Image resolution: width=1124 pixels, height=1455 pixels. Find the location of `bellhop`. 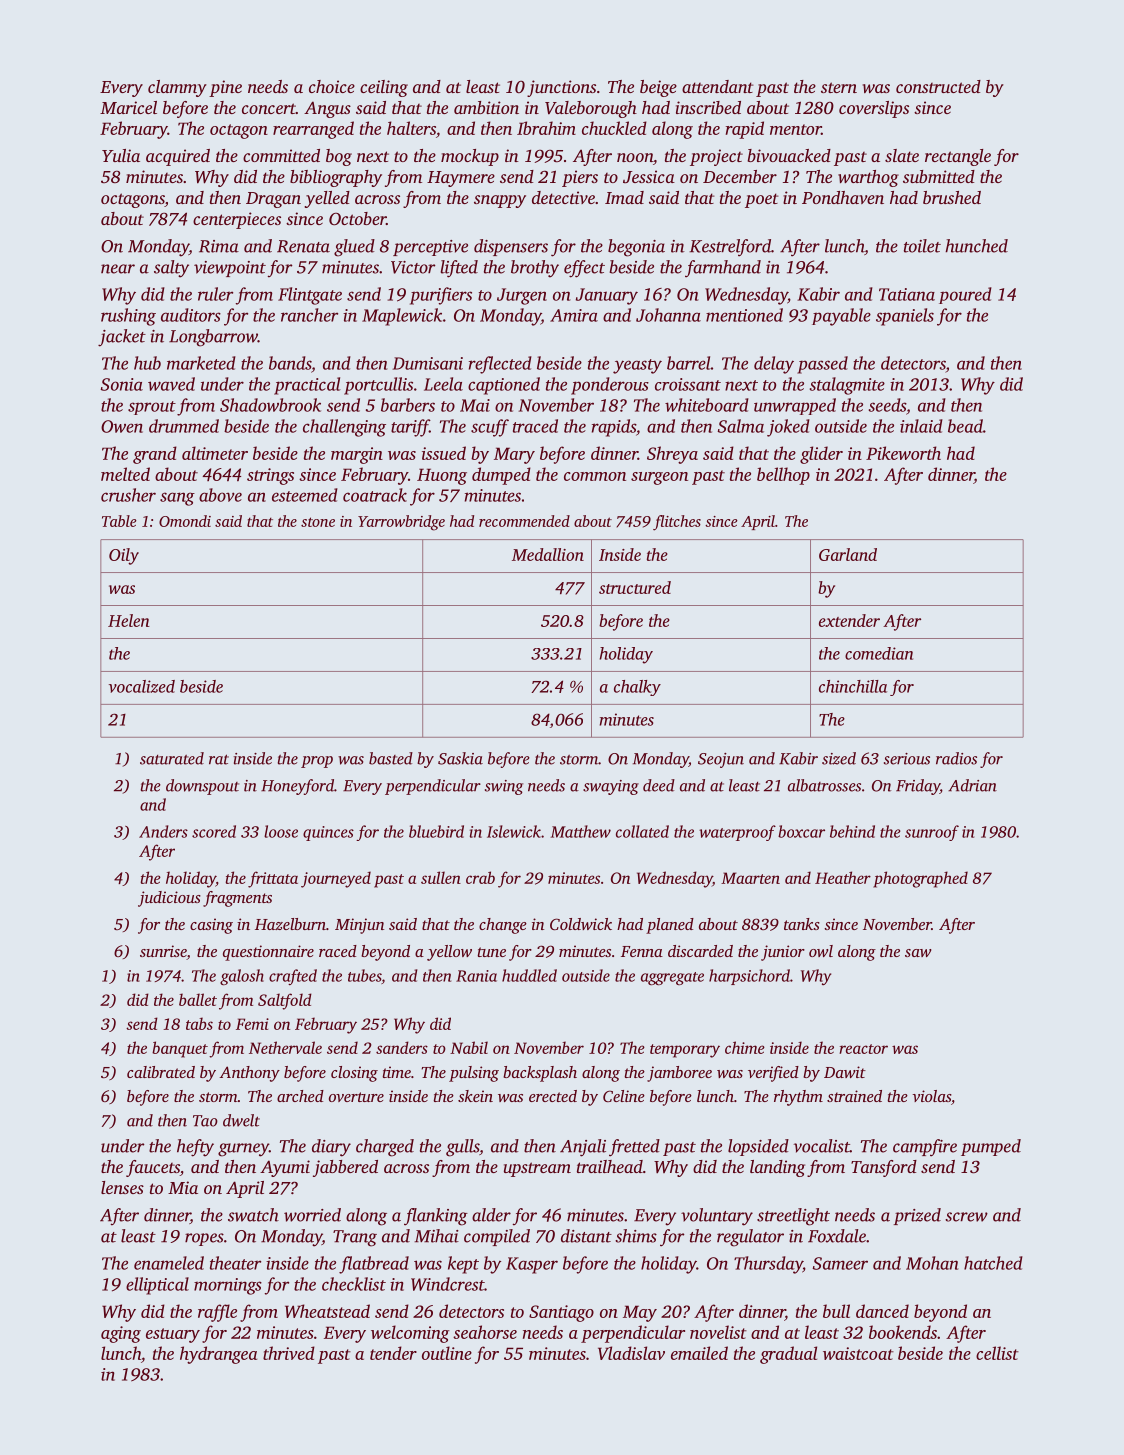

bellhop is located at coordinates (783, 476).
